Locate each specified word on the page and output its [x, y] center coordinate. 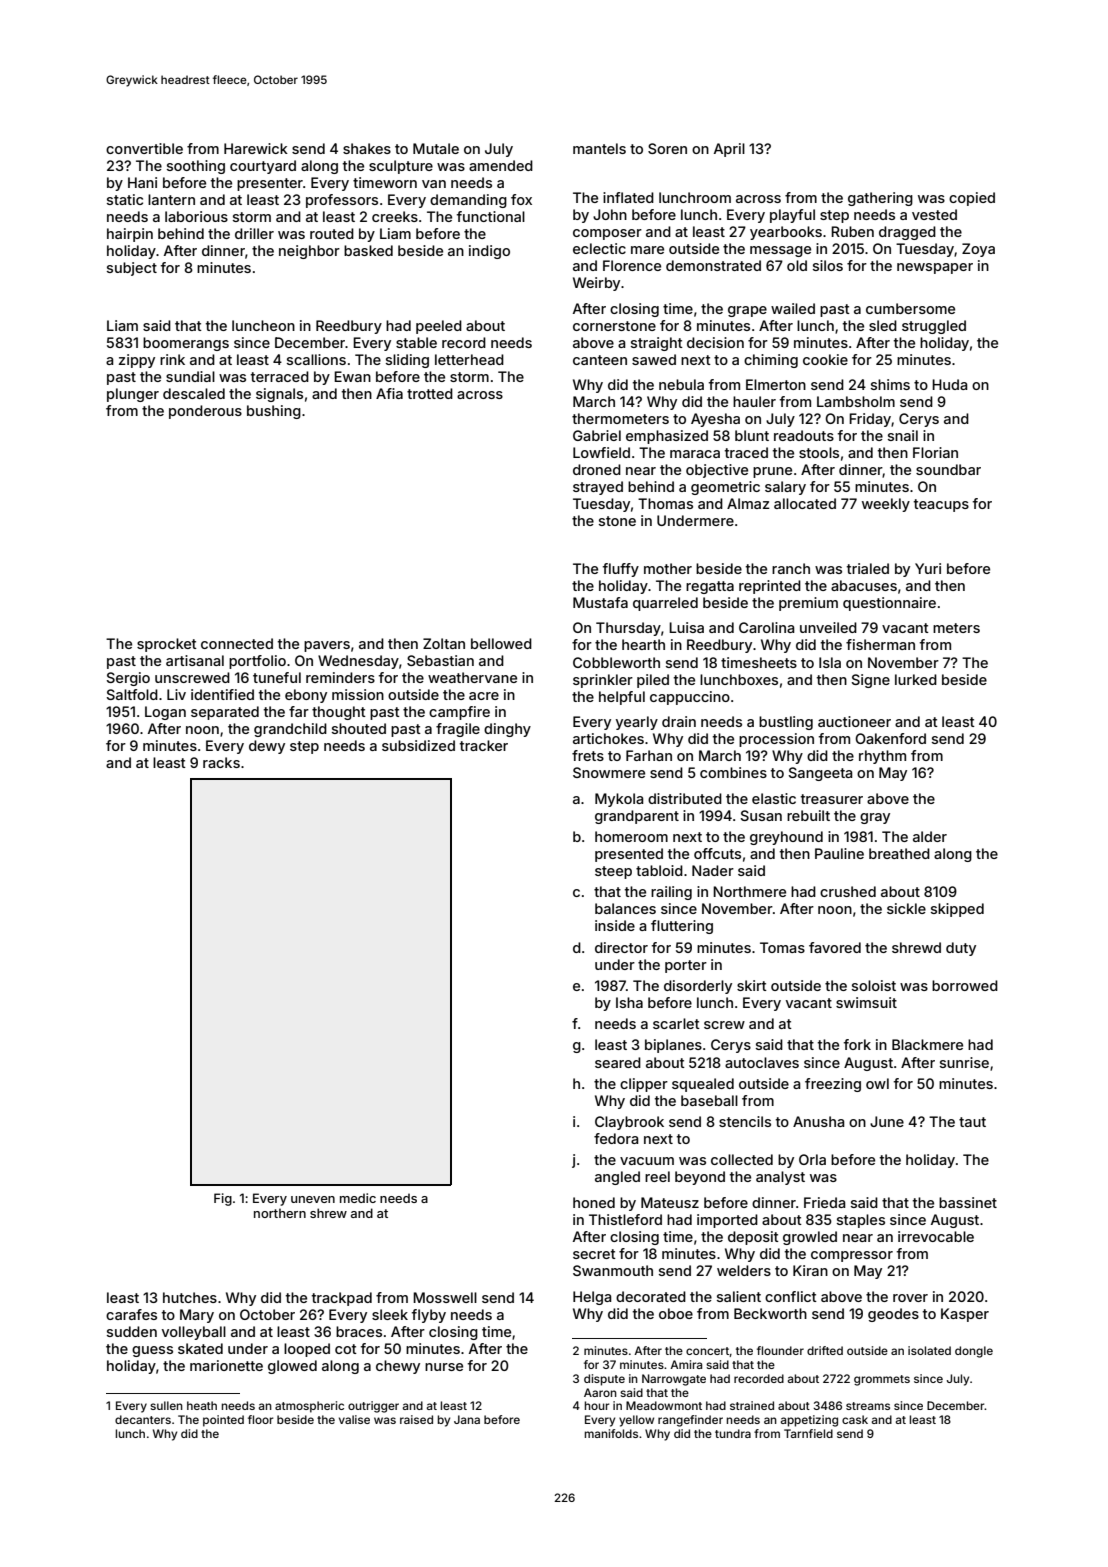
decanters [143, 1419]
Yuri [928, 568]
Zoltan [444, 643]
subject [132, 269]
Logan [165, 713]
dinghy [507, 730]
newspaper [935, 268]
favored [835, 947]
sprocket [167, 645]
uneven [313, 1199]
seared [618, 1062]
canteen [600, 360]
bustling [786, 723]
